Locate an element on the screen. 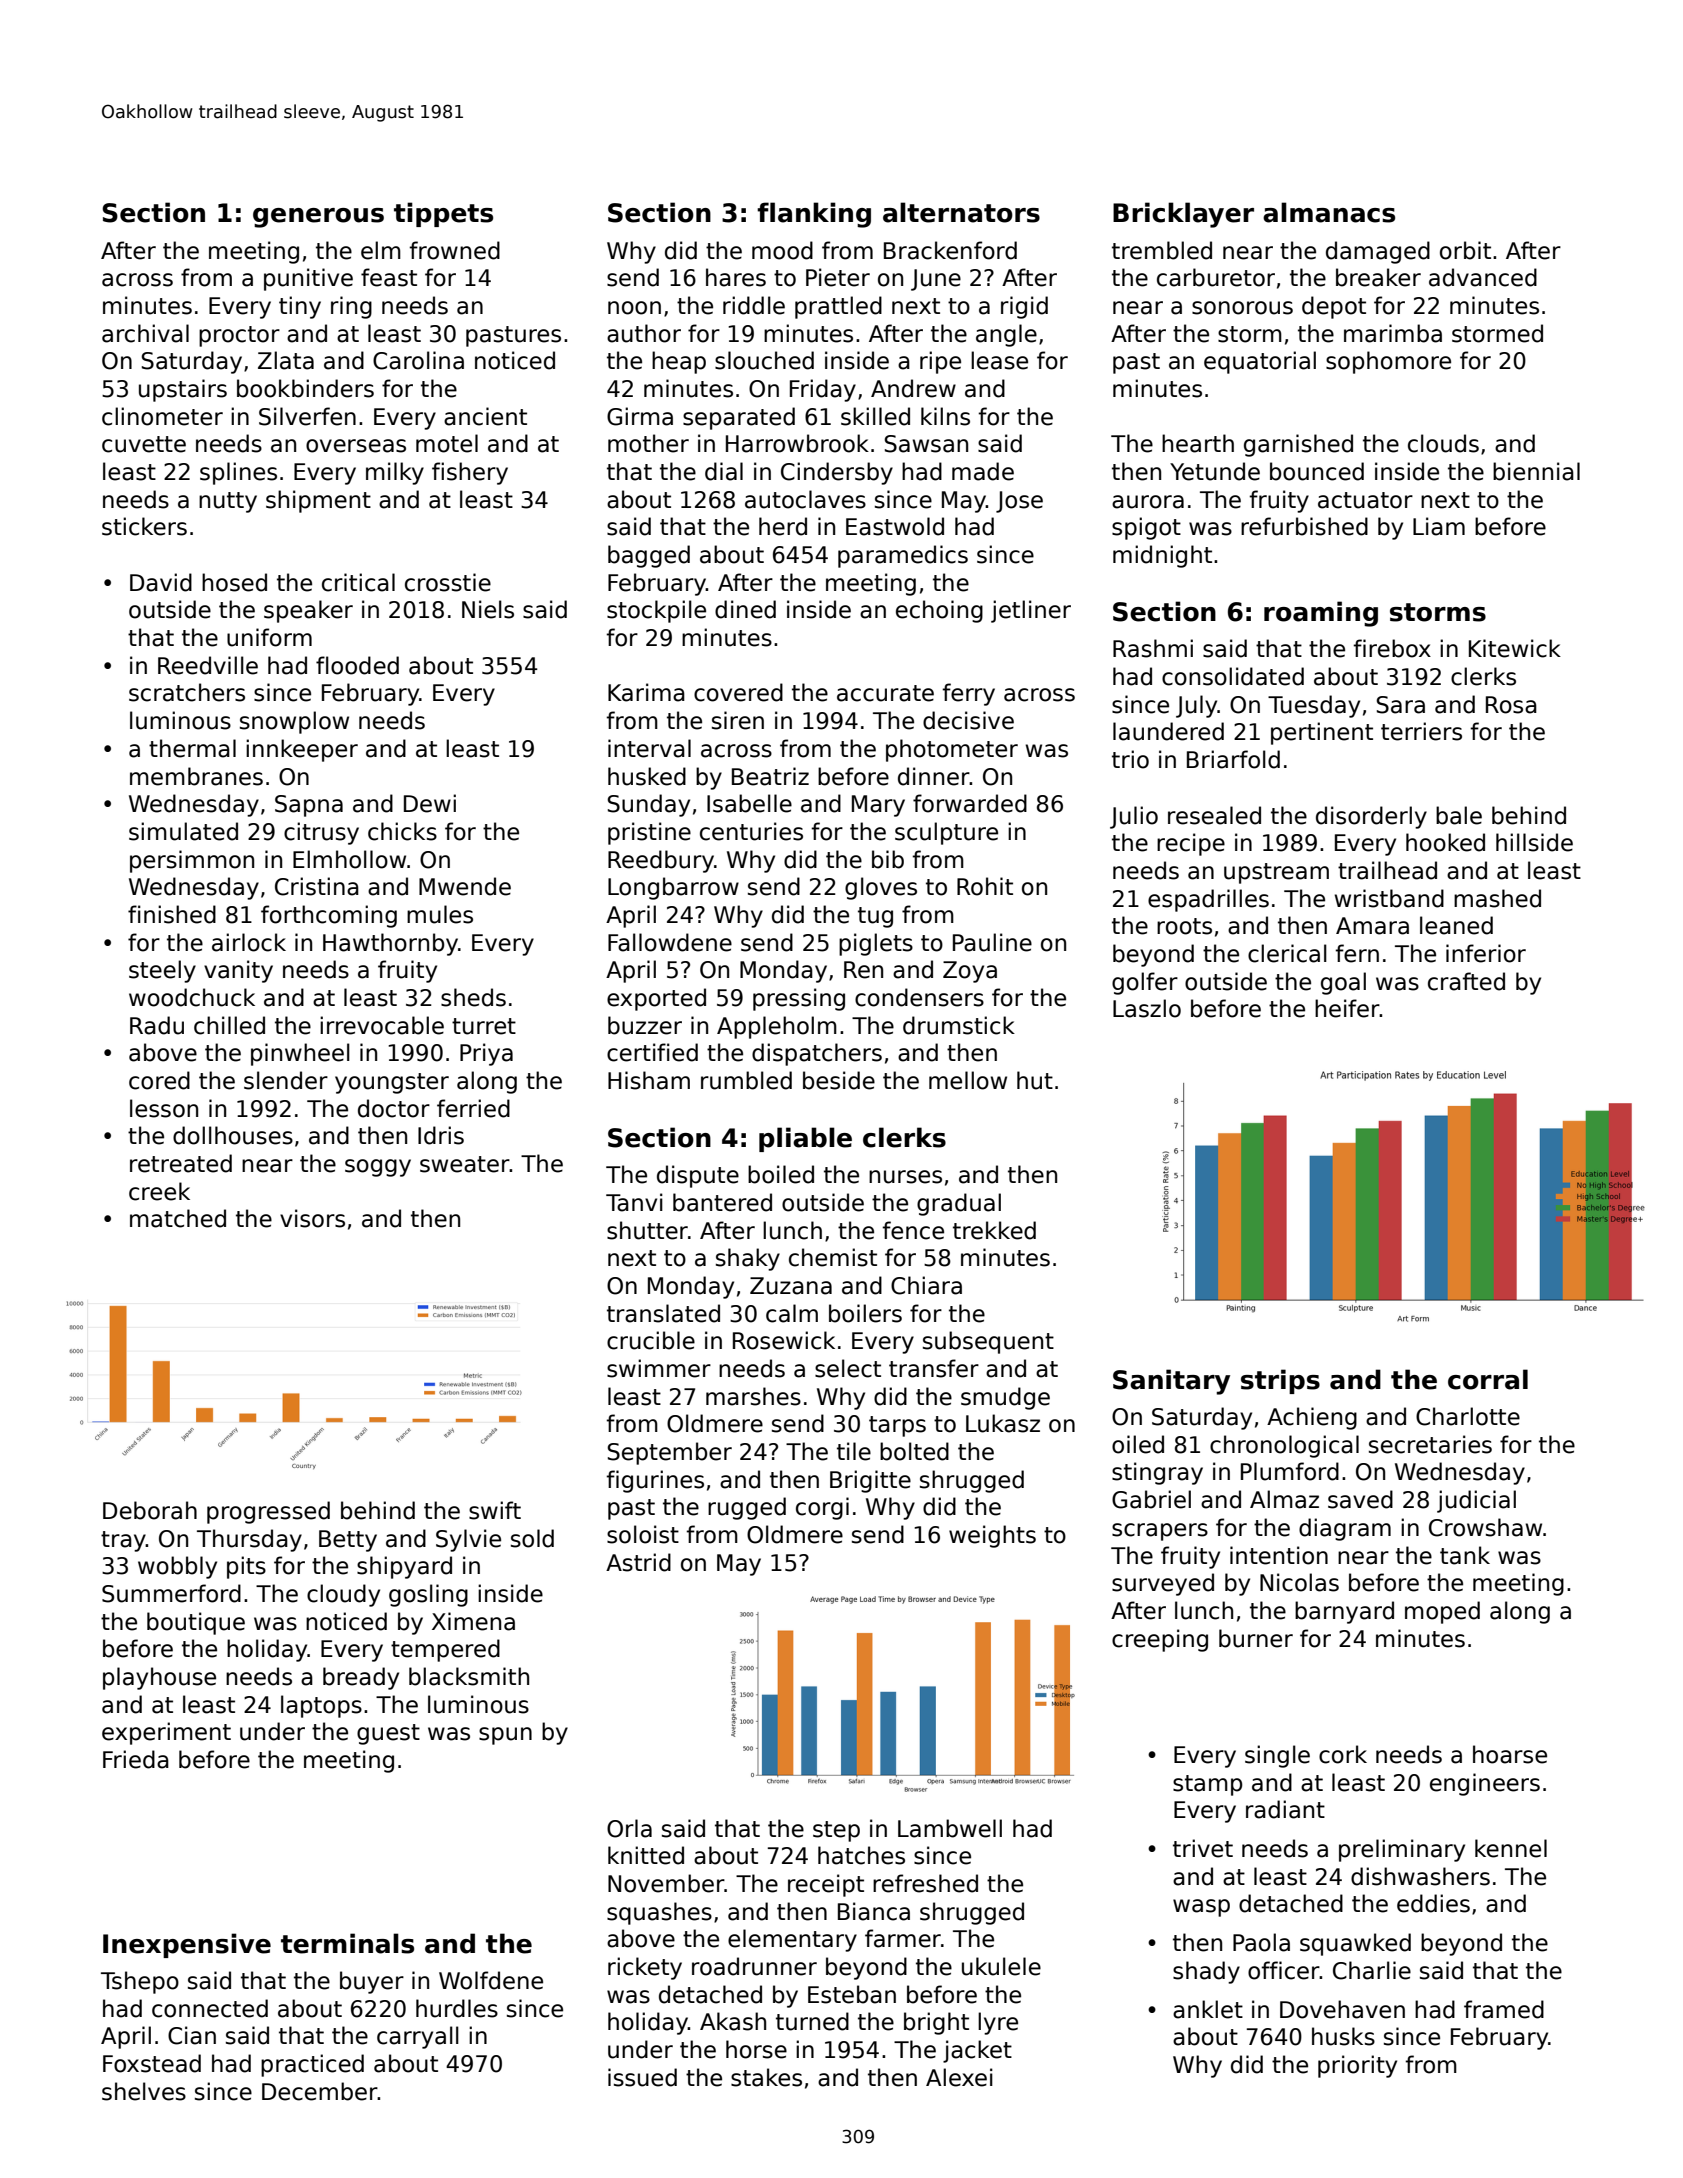 The image size is (1683, 2178). playhouse is located at coordinates (159, 1678).
